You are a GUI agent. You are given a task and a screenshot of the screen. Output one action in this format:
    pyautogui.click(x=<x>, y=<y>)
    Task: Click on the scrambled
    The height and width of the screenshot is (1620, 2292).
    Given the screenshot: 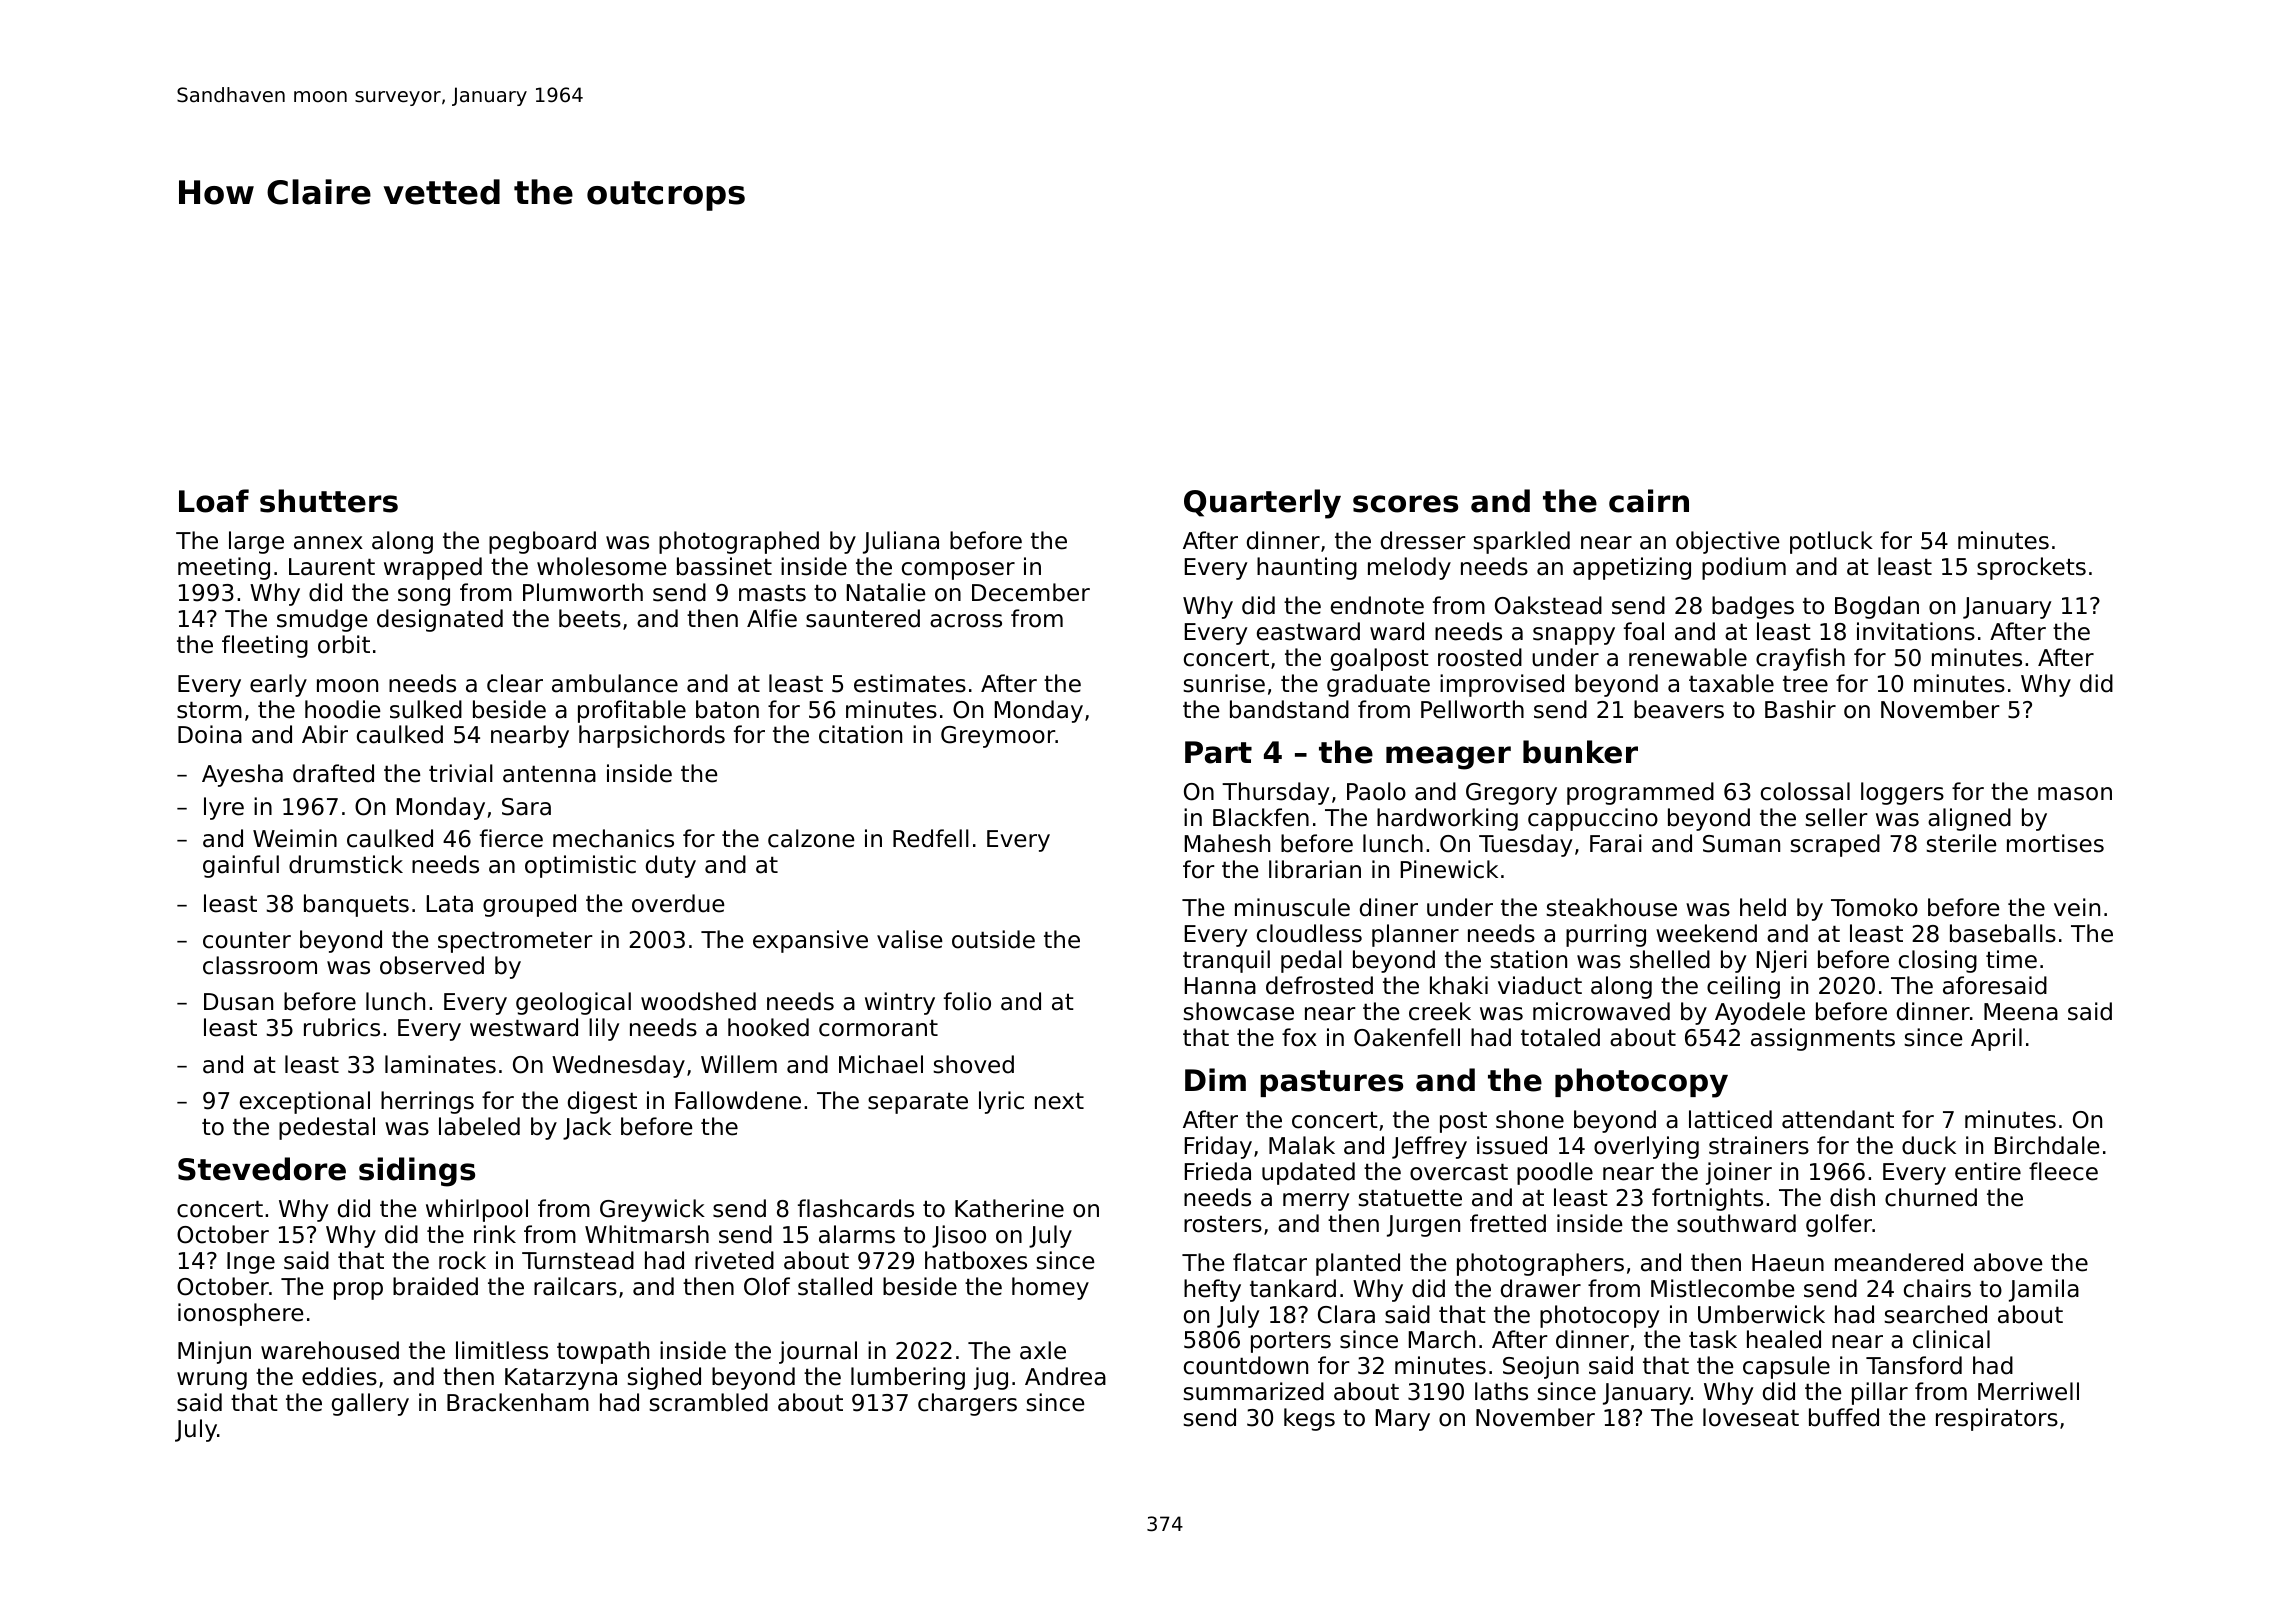 What is the action you would take?
    pyautogui.click(x=708, y=1402)
